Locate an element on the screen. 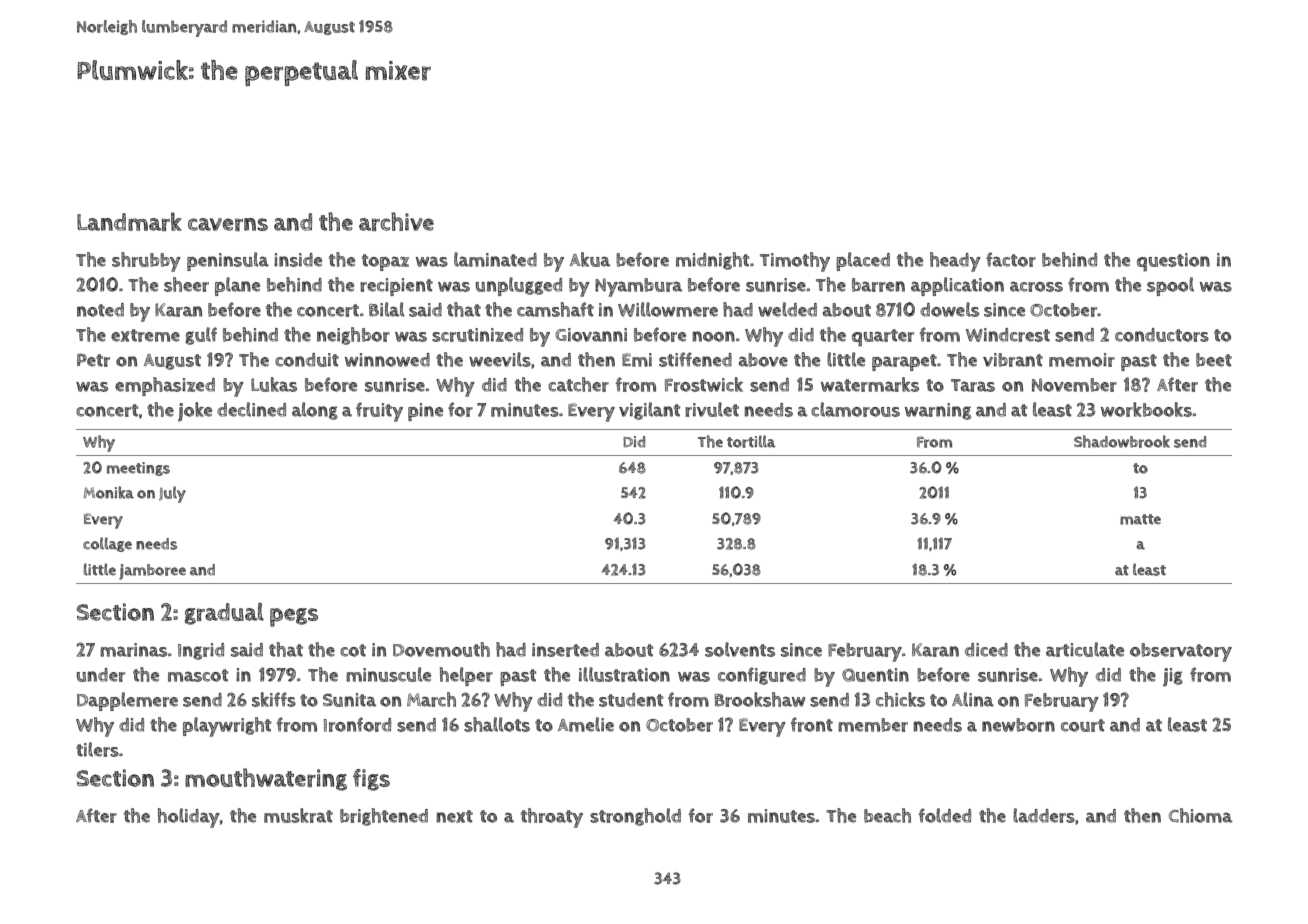  holiday is located at coordinates (189, 818).
